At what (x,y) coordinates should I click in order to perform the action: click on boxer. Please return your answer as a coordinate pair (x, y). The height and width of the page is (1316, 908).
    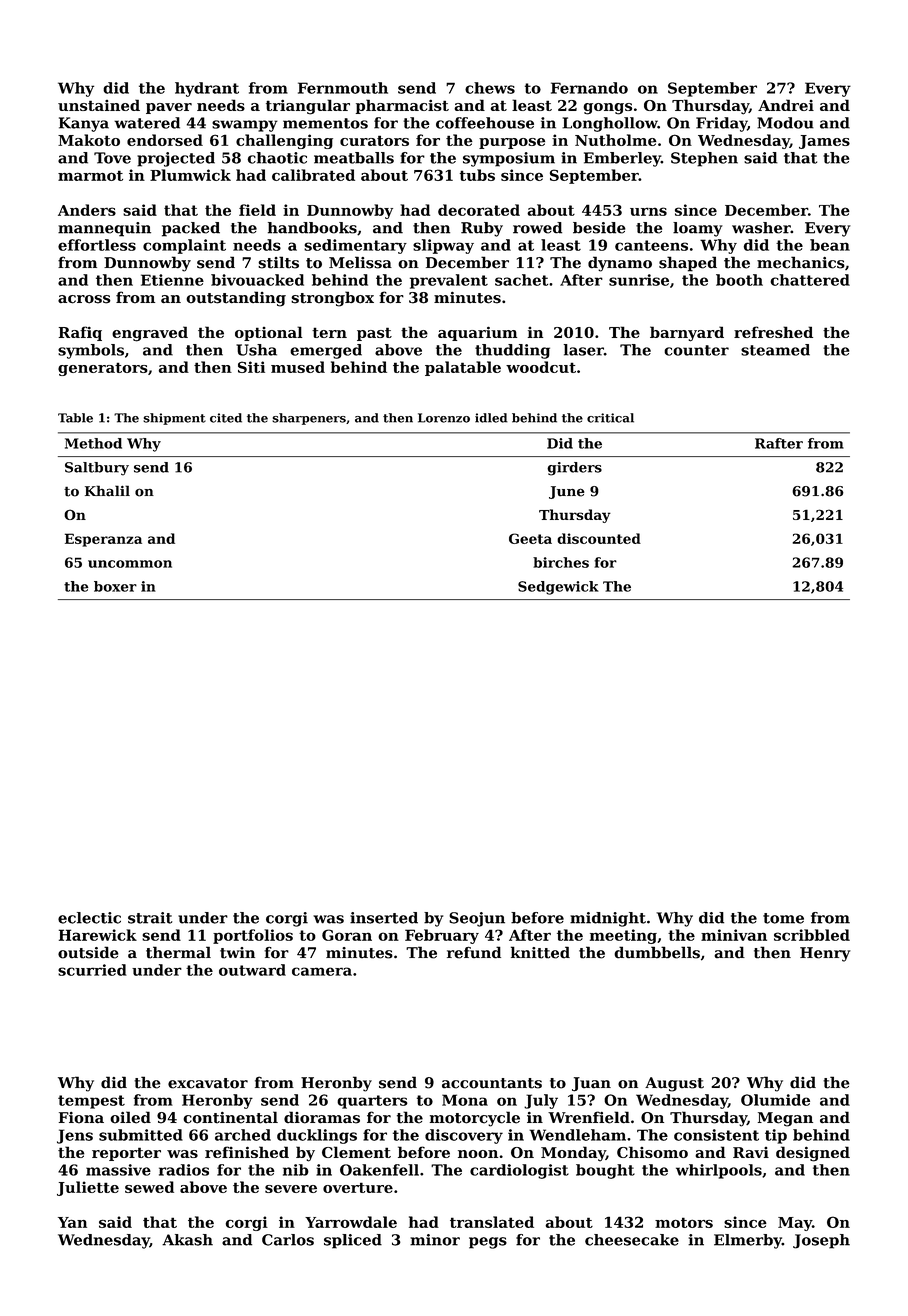
    Looking at the image, I should click on (115, 586).
